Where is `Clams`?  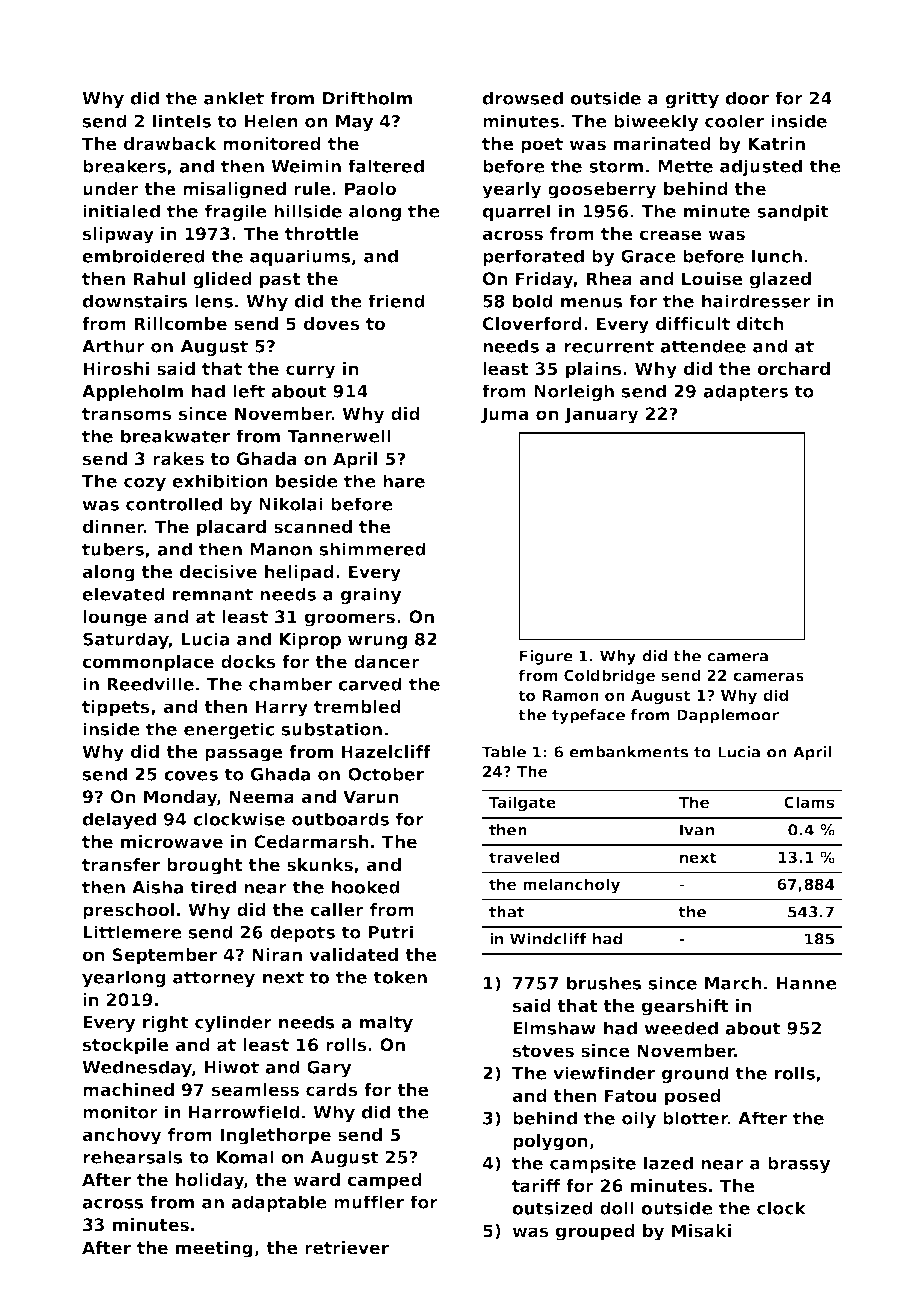 Clams is located at coordinates (809, 802).
